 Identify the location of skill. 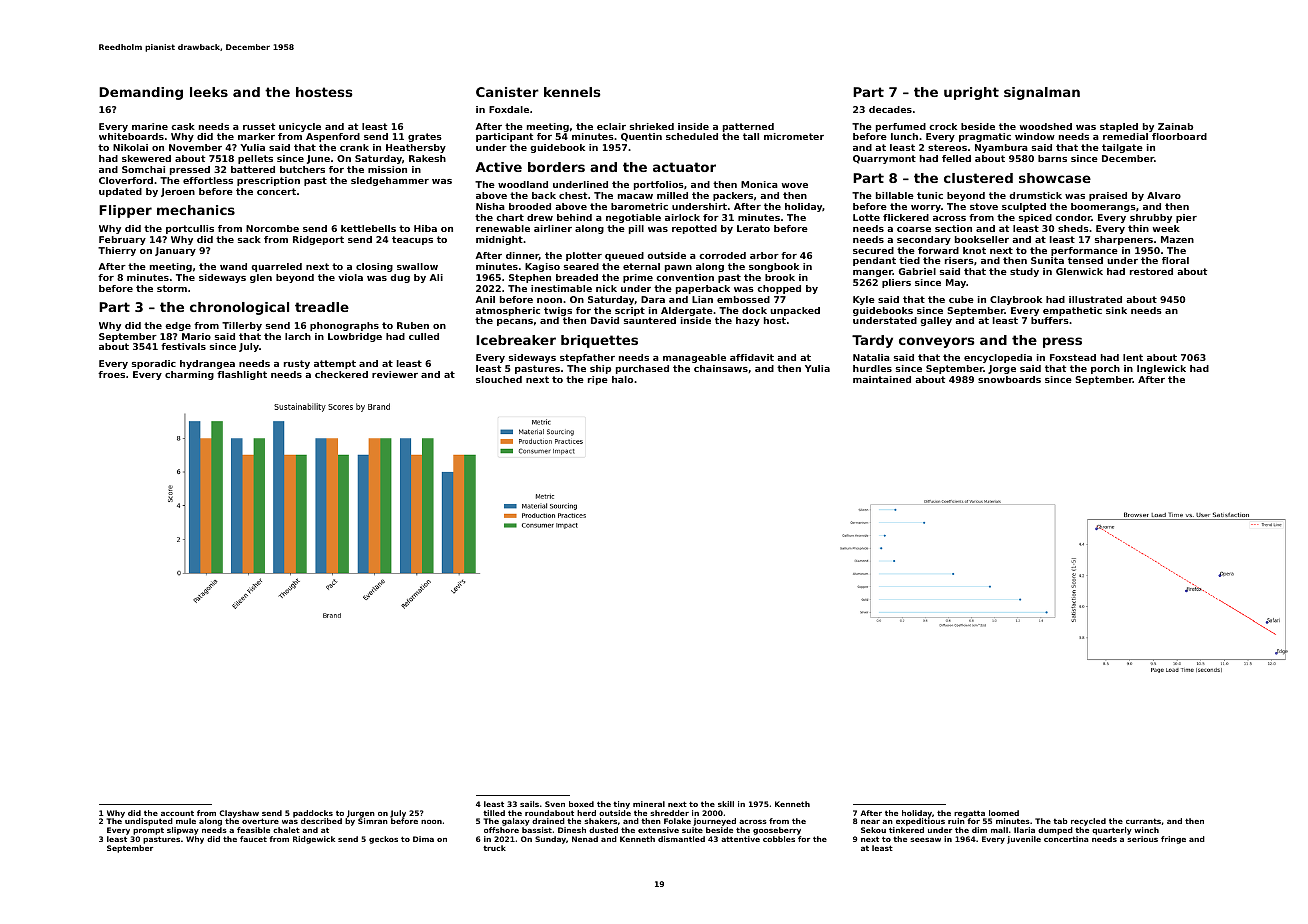
(726, 804).
